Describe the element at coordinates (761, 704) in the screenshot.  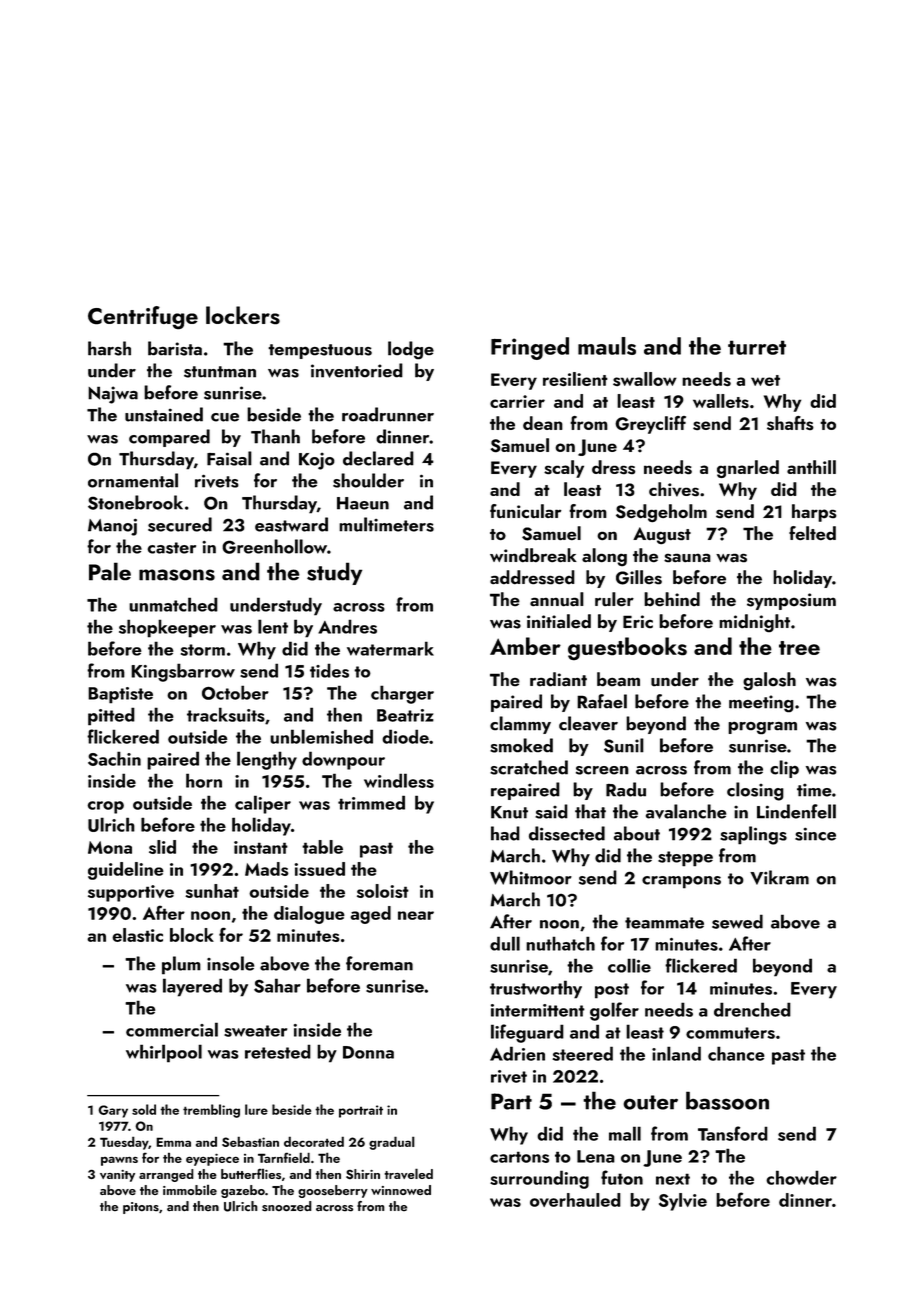
I see `meeting` at that location.
